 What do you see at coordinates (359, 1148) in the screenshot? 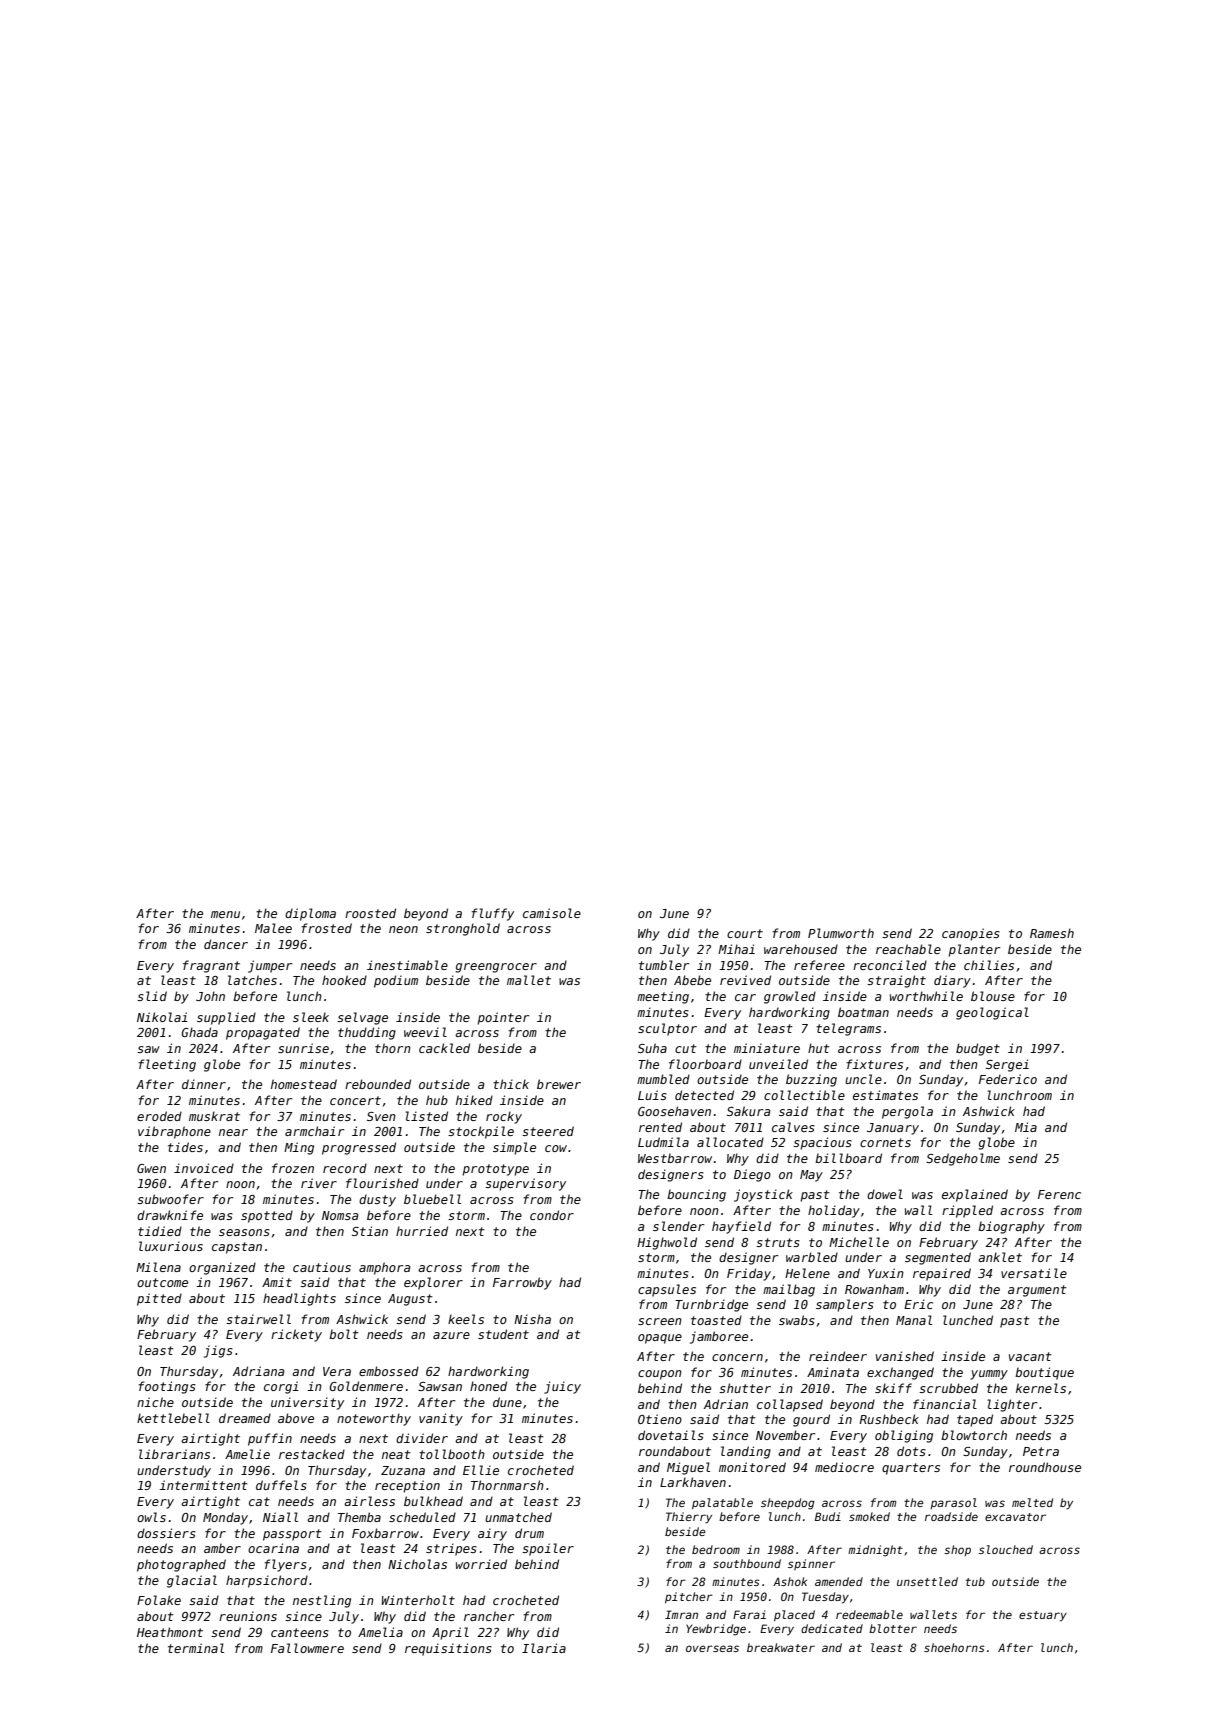
I see `progressed` at bounding box center [359, 1148].
